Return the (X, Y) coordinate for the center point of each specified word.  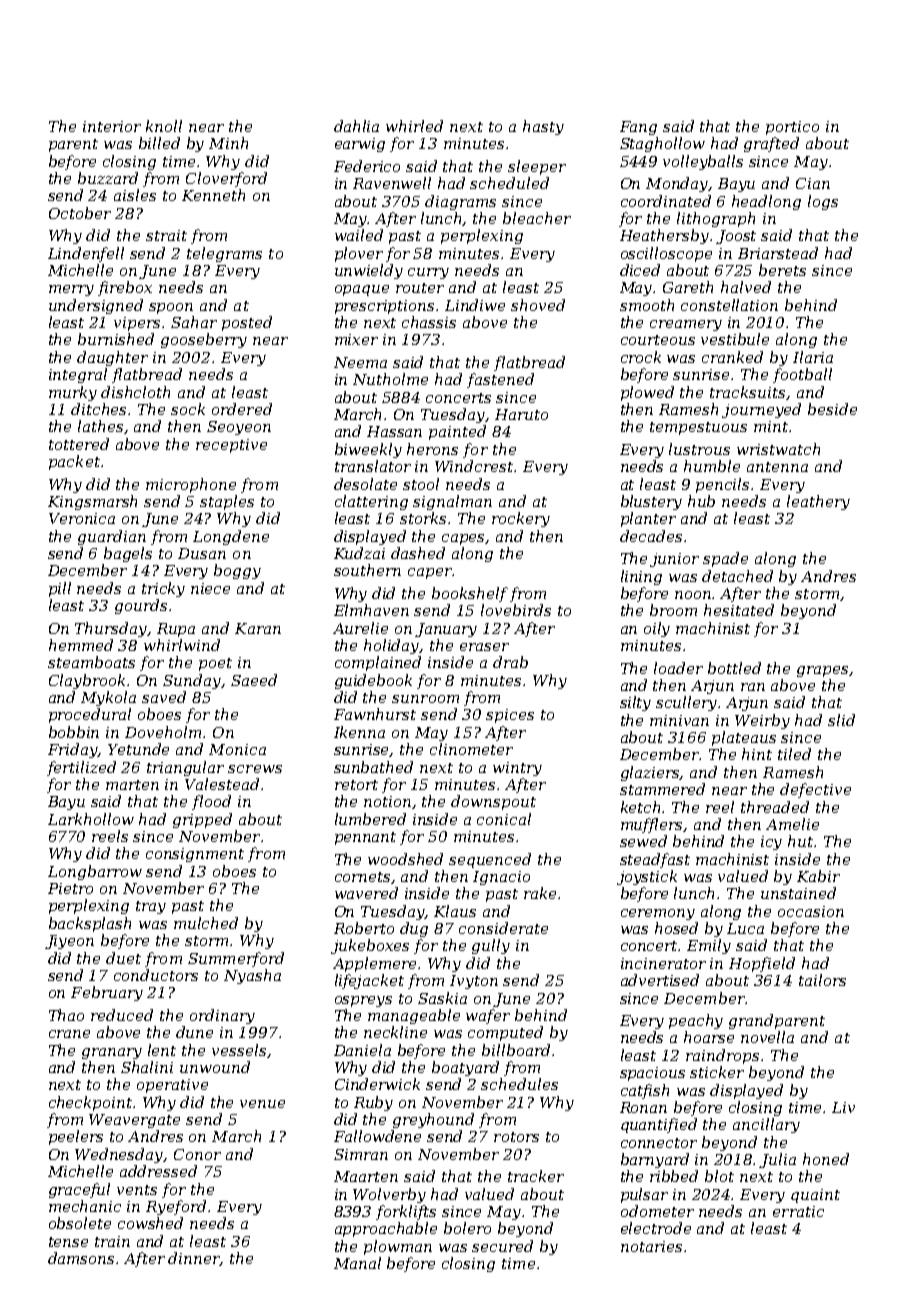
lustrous (699, 449)
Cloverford (226, 179)
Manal (357, 1263)
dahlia (356, 126)
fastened (500, 380)
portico (792, 128)
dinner (194, 1259)
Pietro (70, 888)
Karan (258, 628)
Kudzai (359, 553)
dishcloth (135, 392)
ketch (642, 807)
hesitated (739, 610)
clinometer (471, 749)
